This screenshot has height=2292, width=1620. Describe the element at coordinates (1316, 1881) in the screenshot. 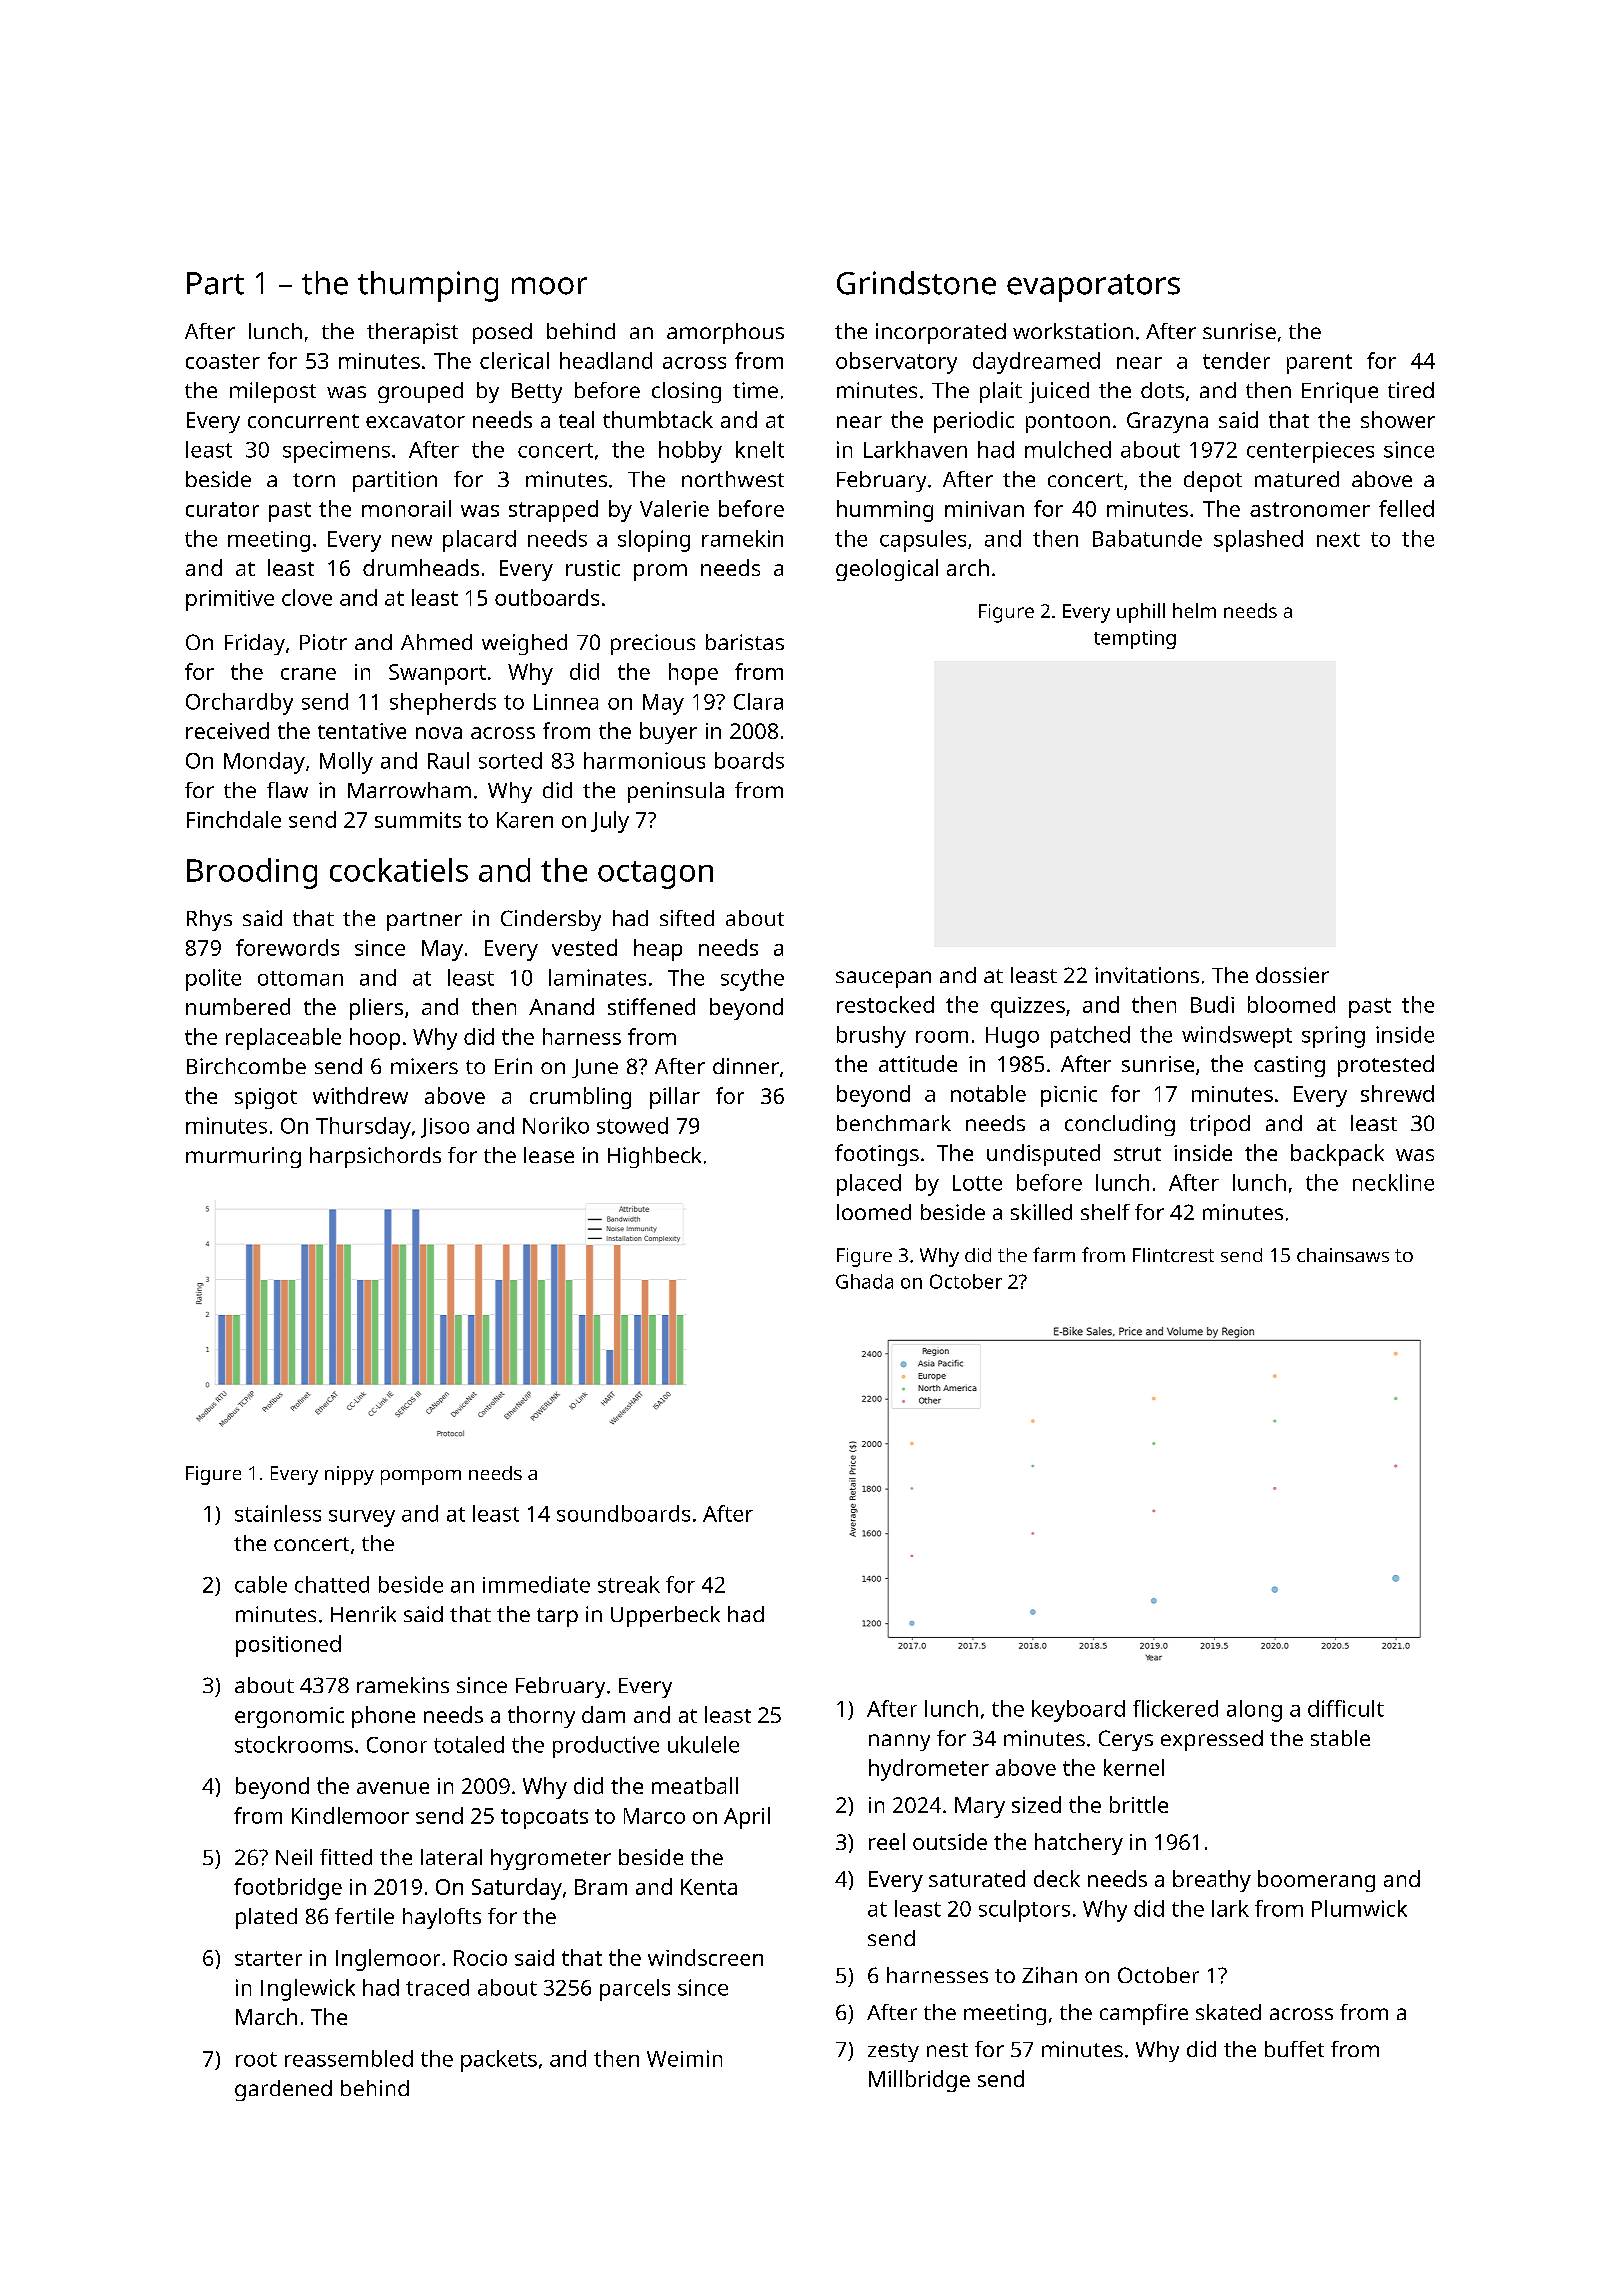

I see `boomerang` at that location.
